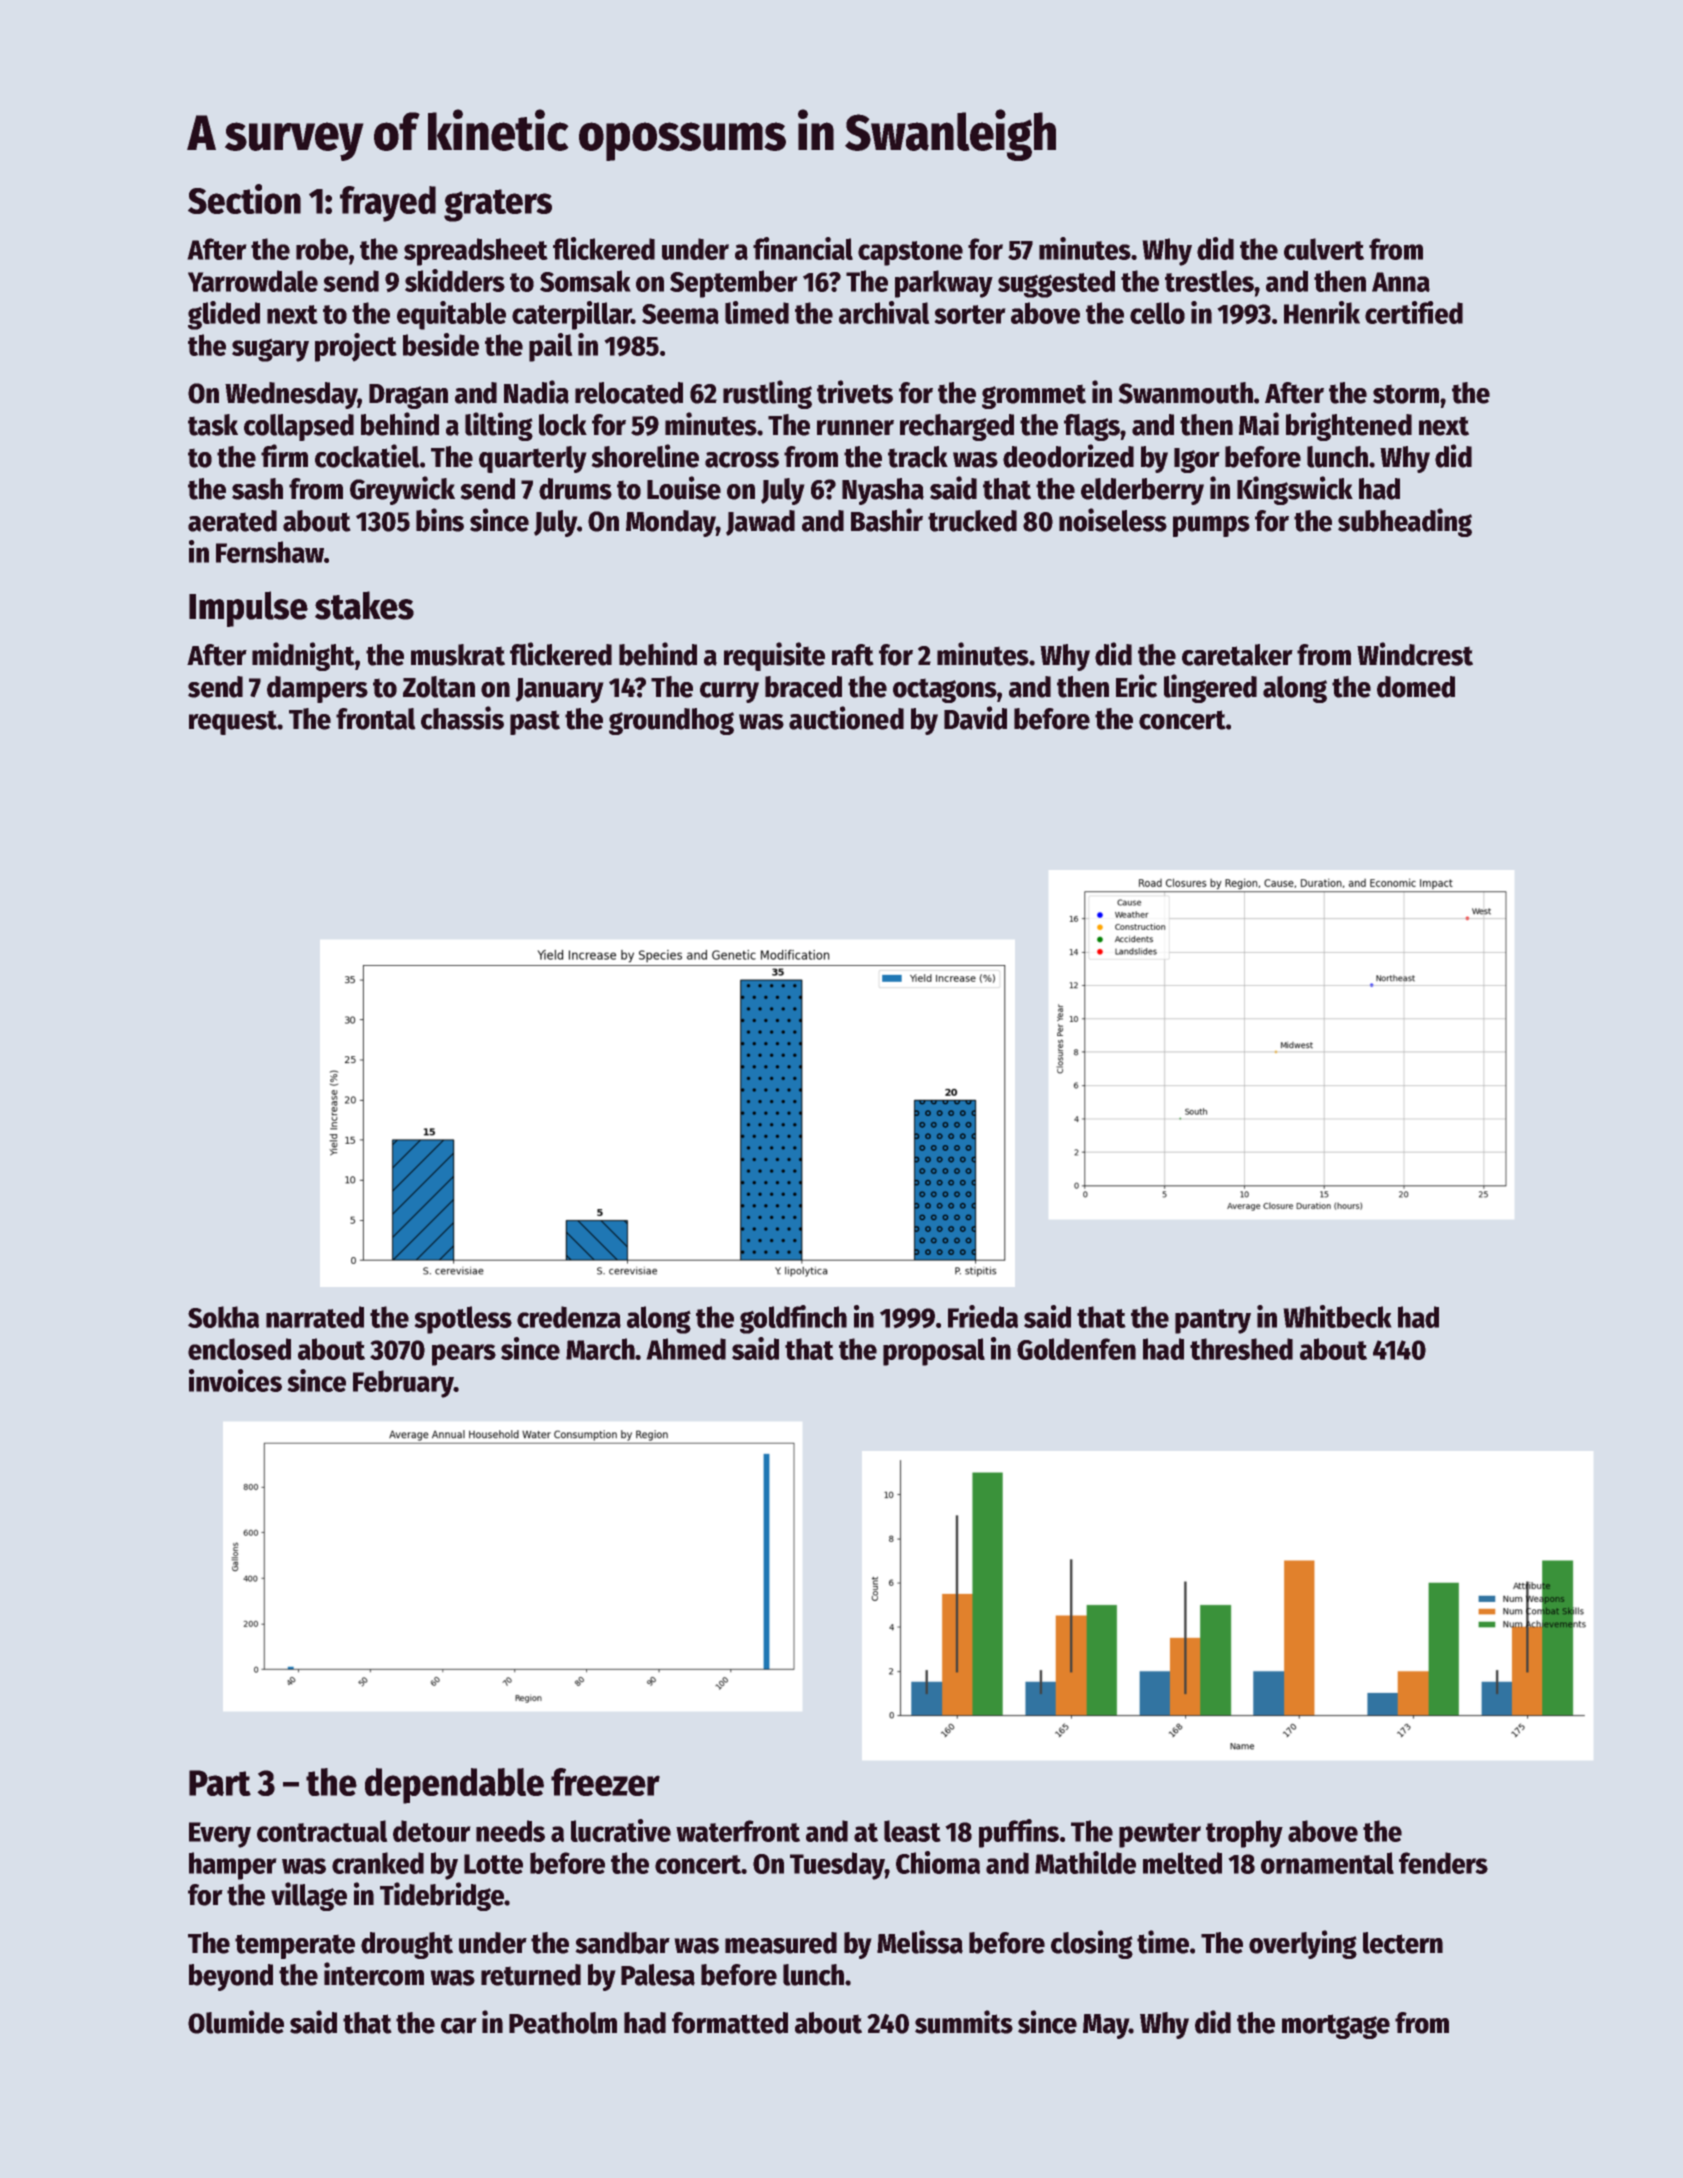 The image size is (1683, 2178). Describe the element at coordinates (493, 1864) in the screenshot. I see `Lotte` at that location.
